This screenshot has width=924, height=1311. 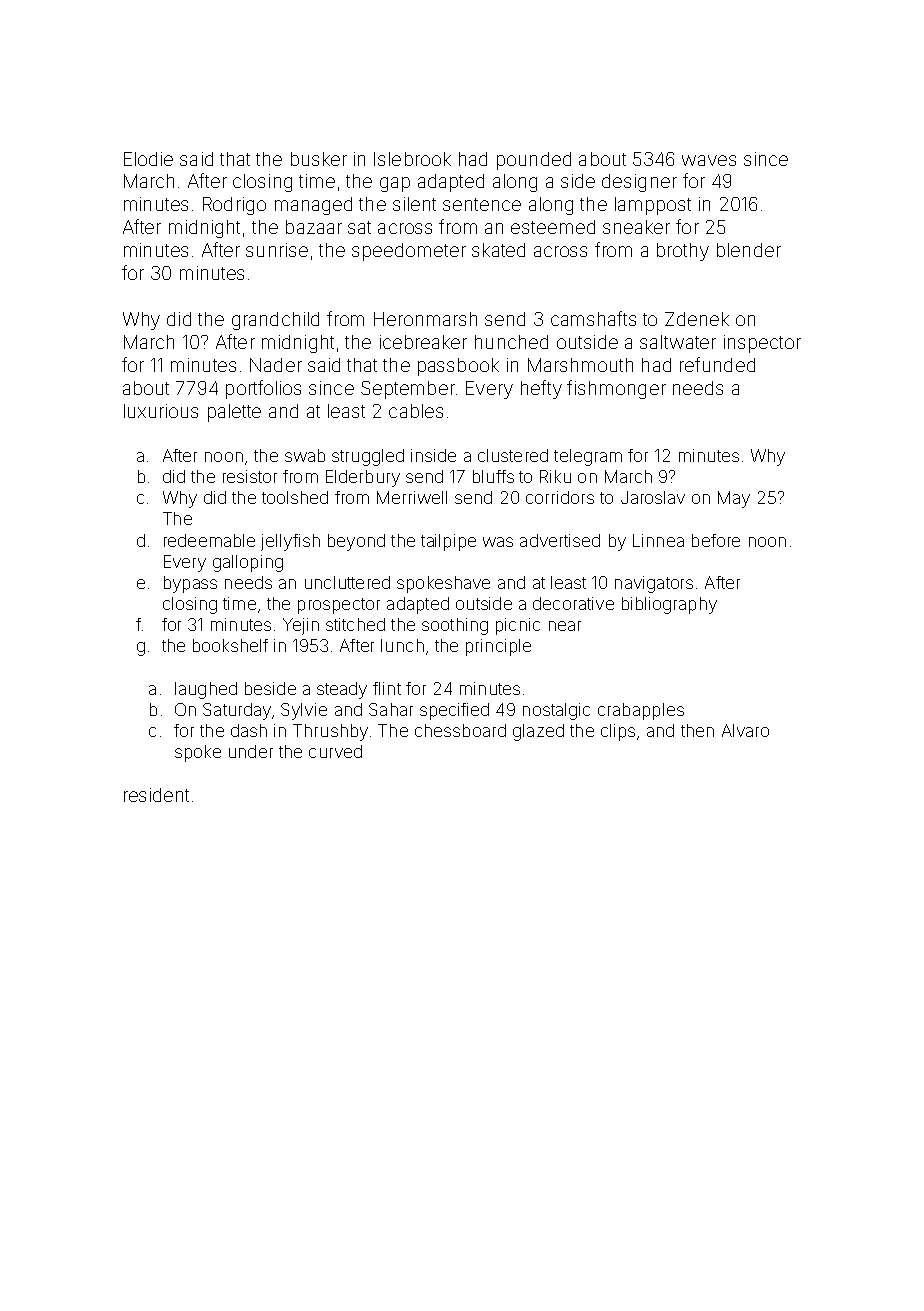 I want to click on waves, so click(x=709, y=160).
